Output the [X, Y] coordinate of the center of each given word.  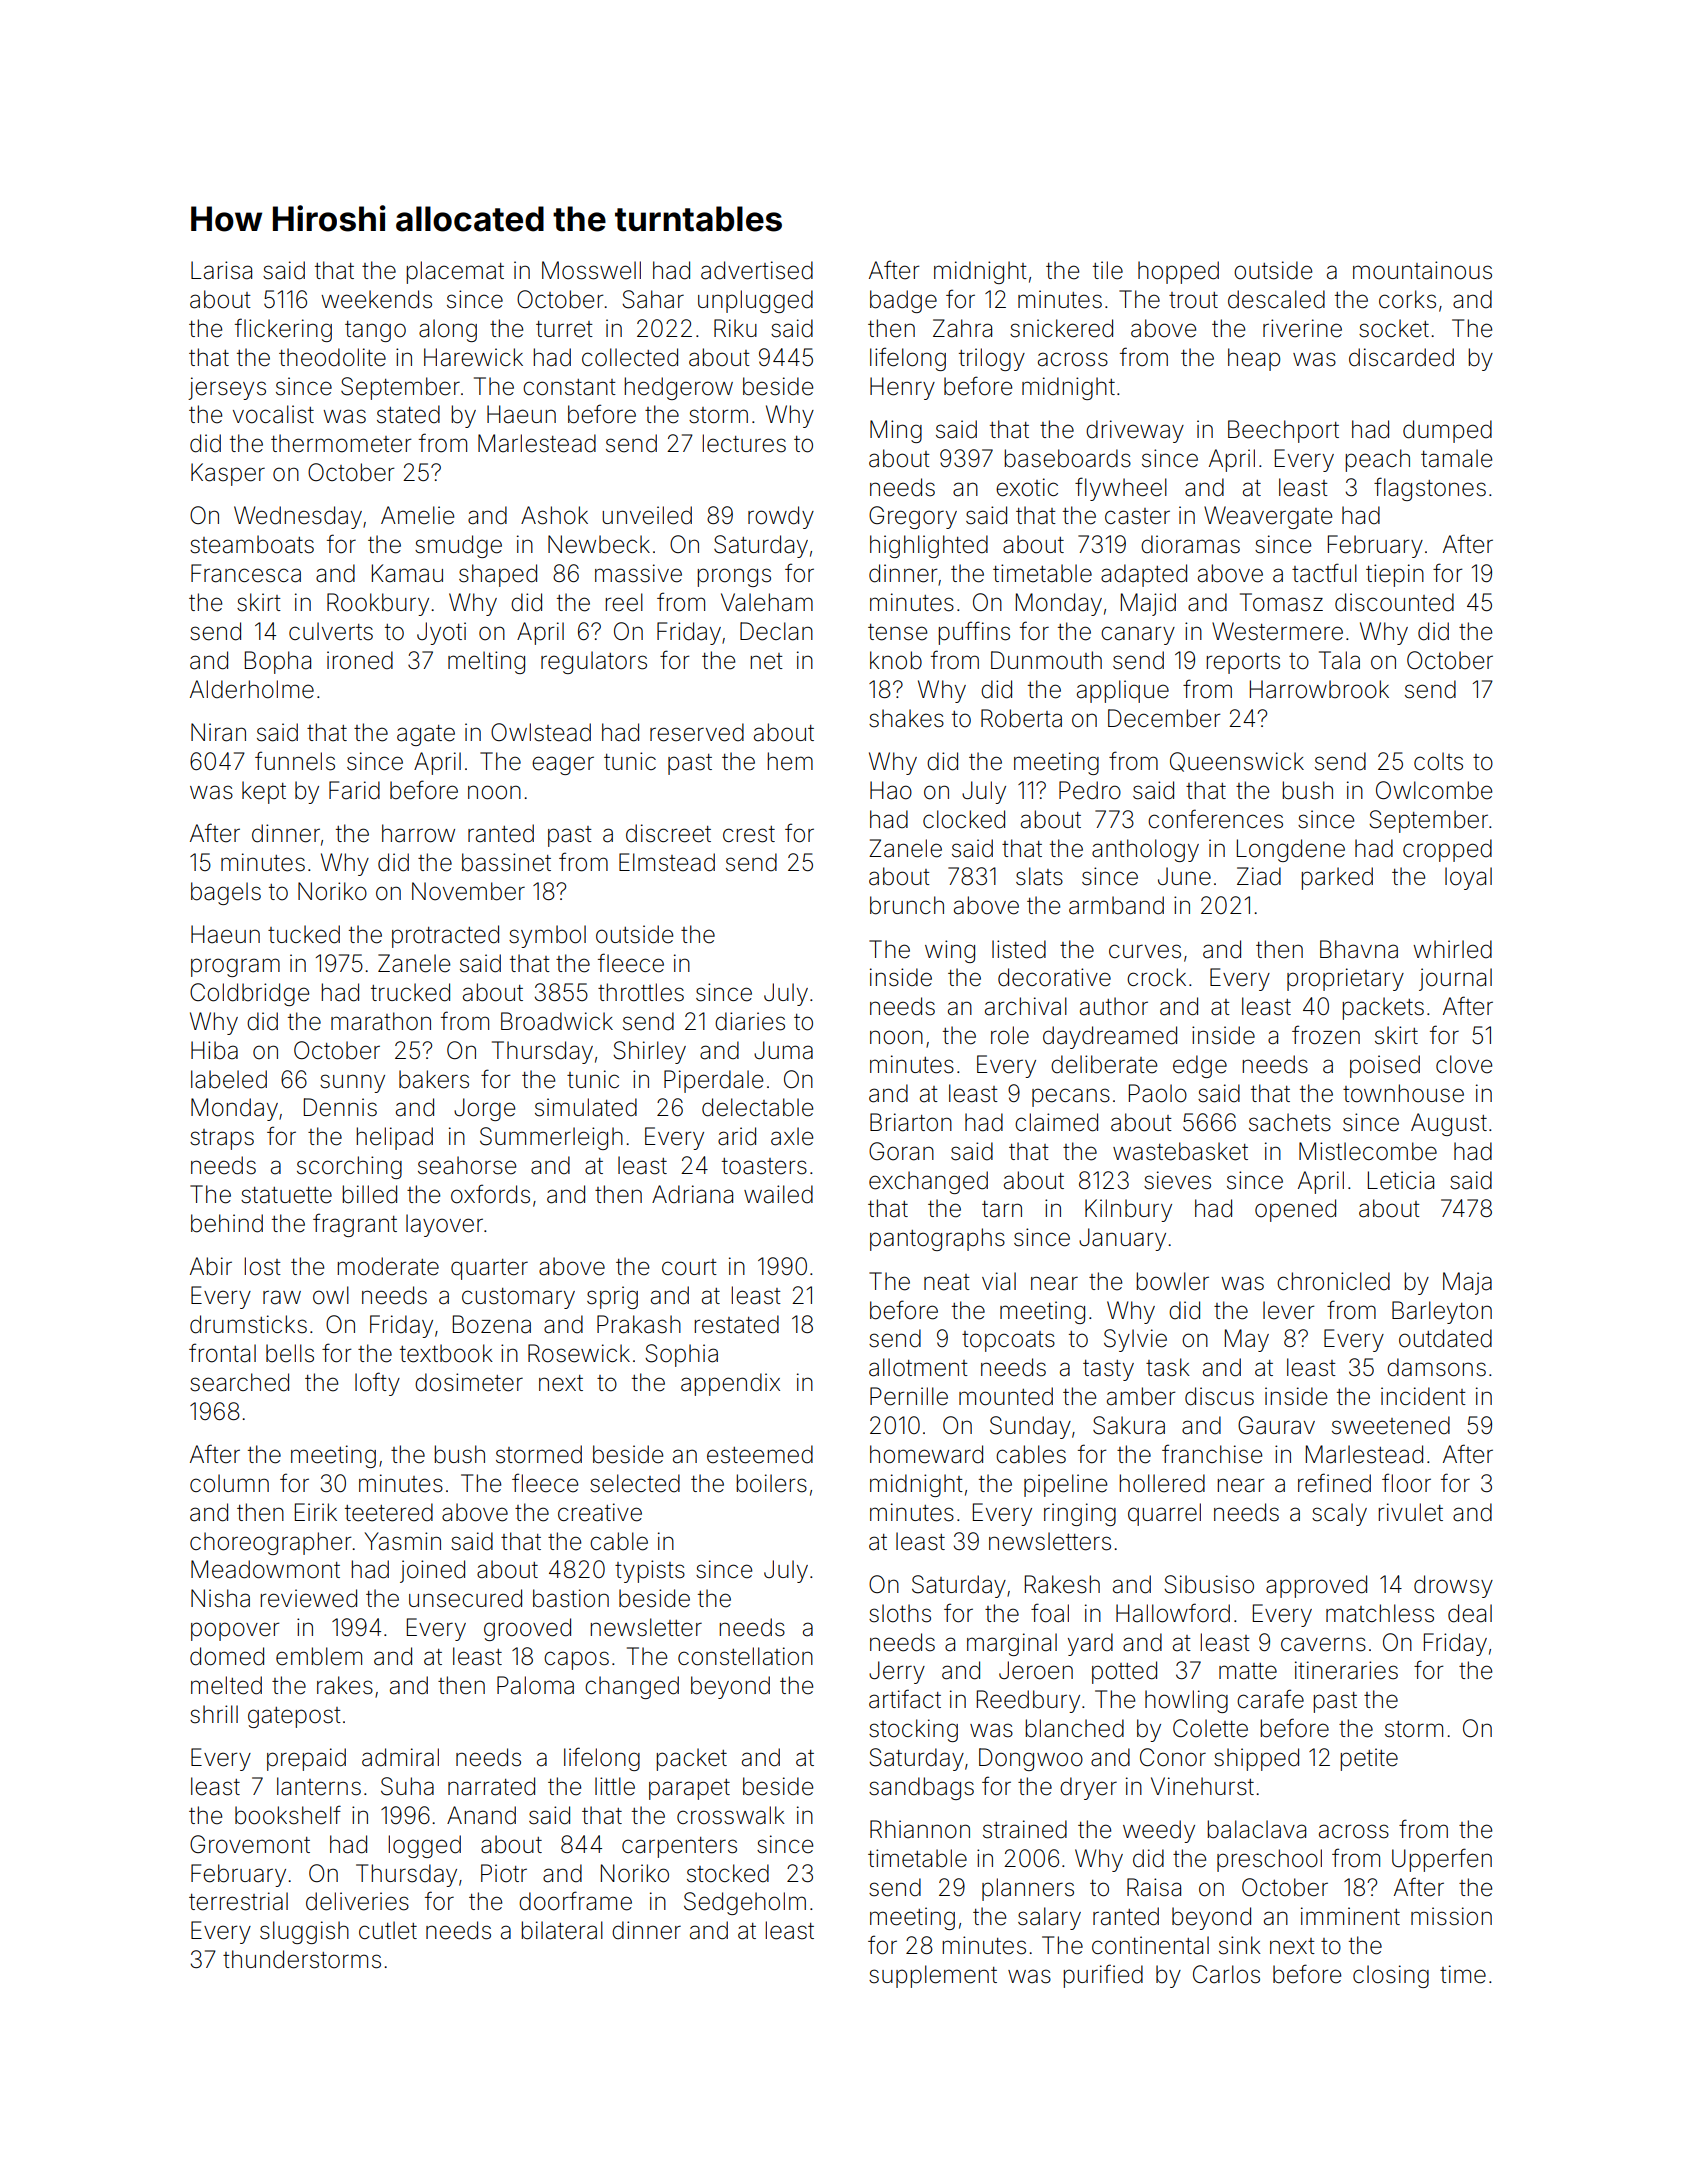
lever [1289, 1310]
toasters [764, 1166]
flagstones [1430, 489]
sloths [900, 1613]
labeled [229, 1079]
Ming [896, 431]
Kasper [228, 474]
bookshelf [288, 1815]
